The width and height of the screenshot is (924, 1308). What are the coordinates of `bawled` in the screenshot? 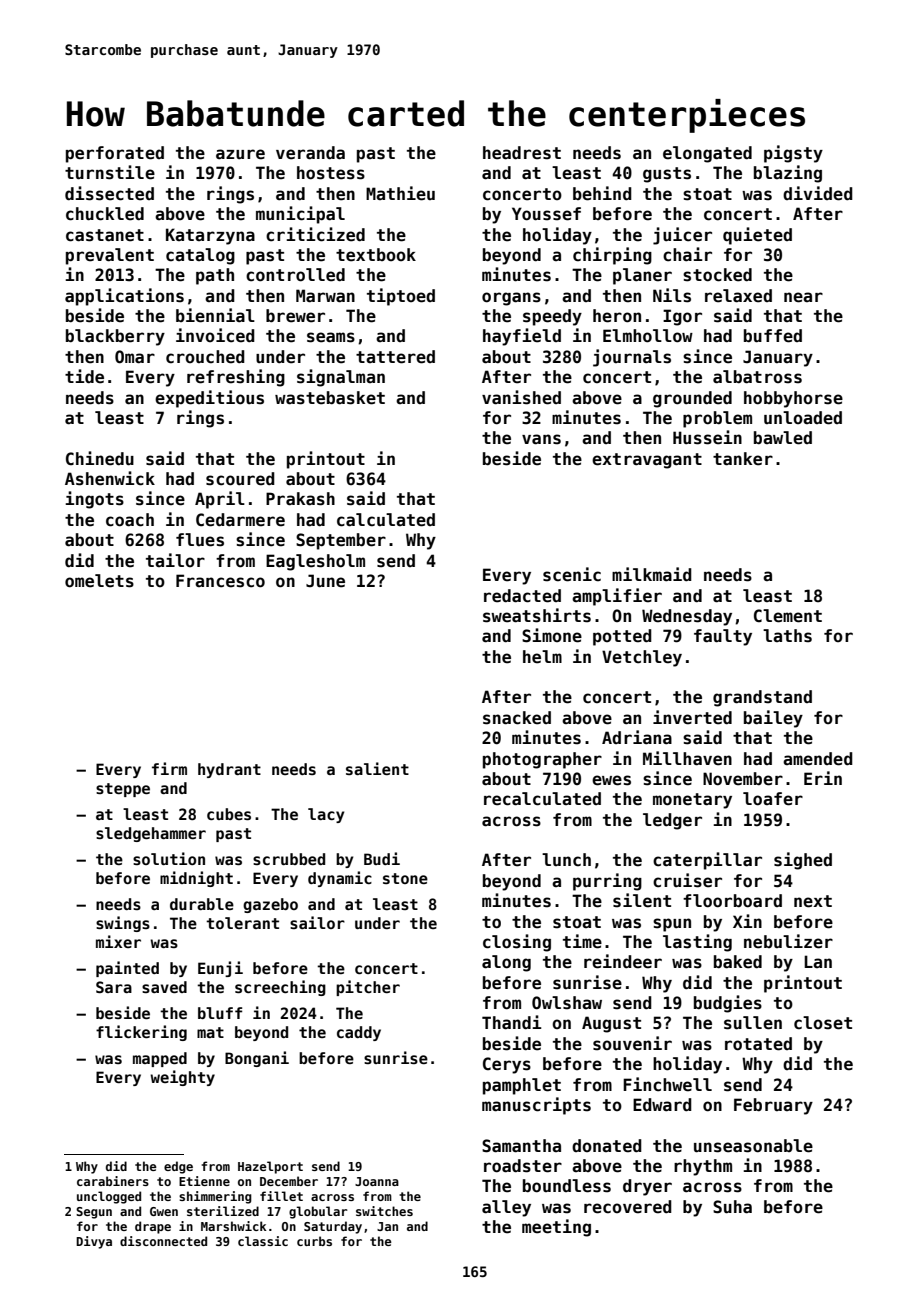 It's located at (783, 438).
